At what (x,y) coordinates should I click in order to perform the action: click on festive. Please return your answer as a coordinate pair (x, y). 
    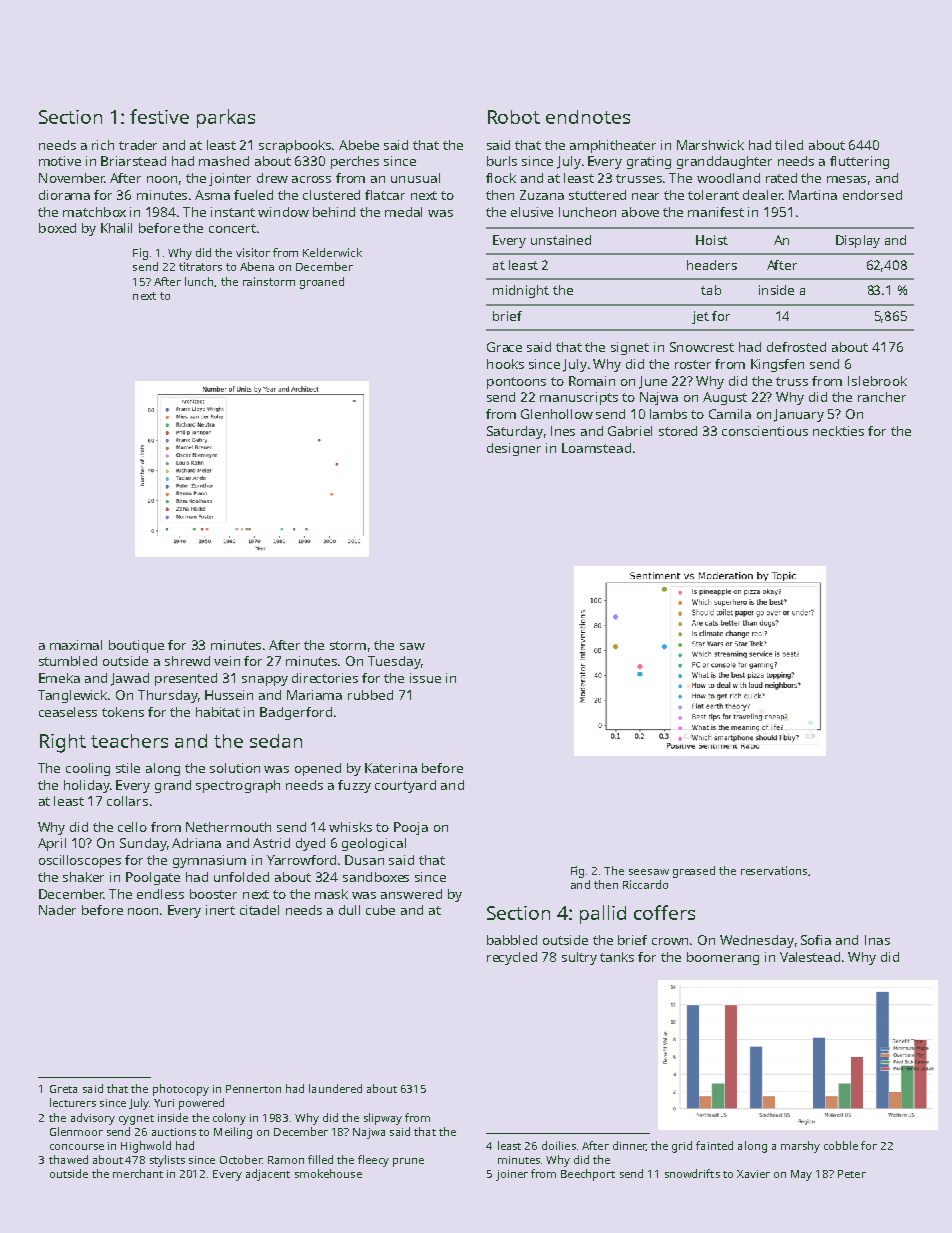
    Looking at the image, I should click on (159, 116).
